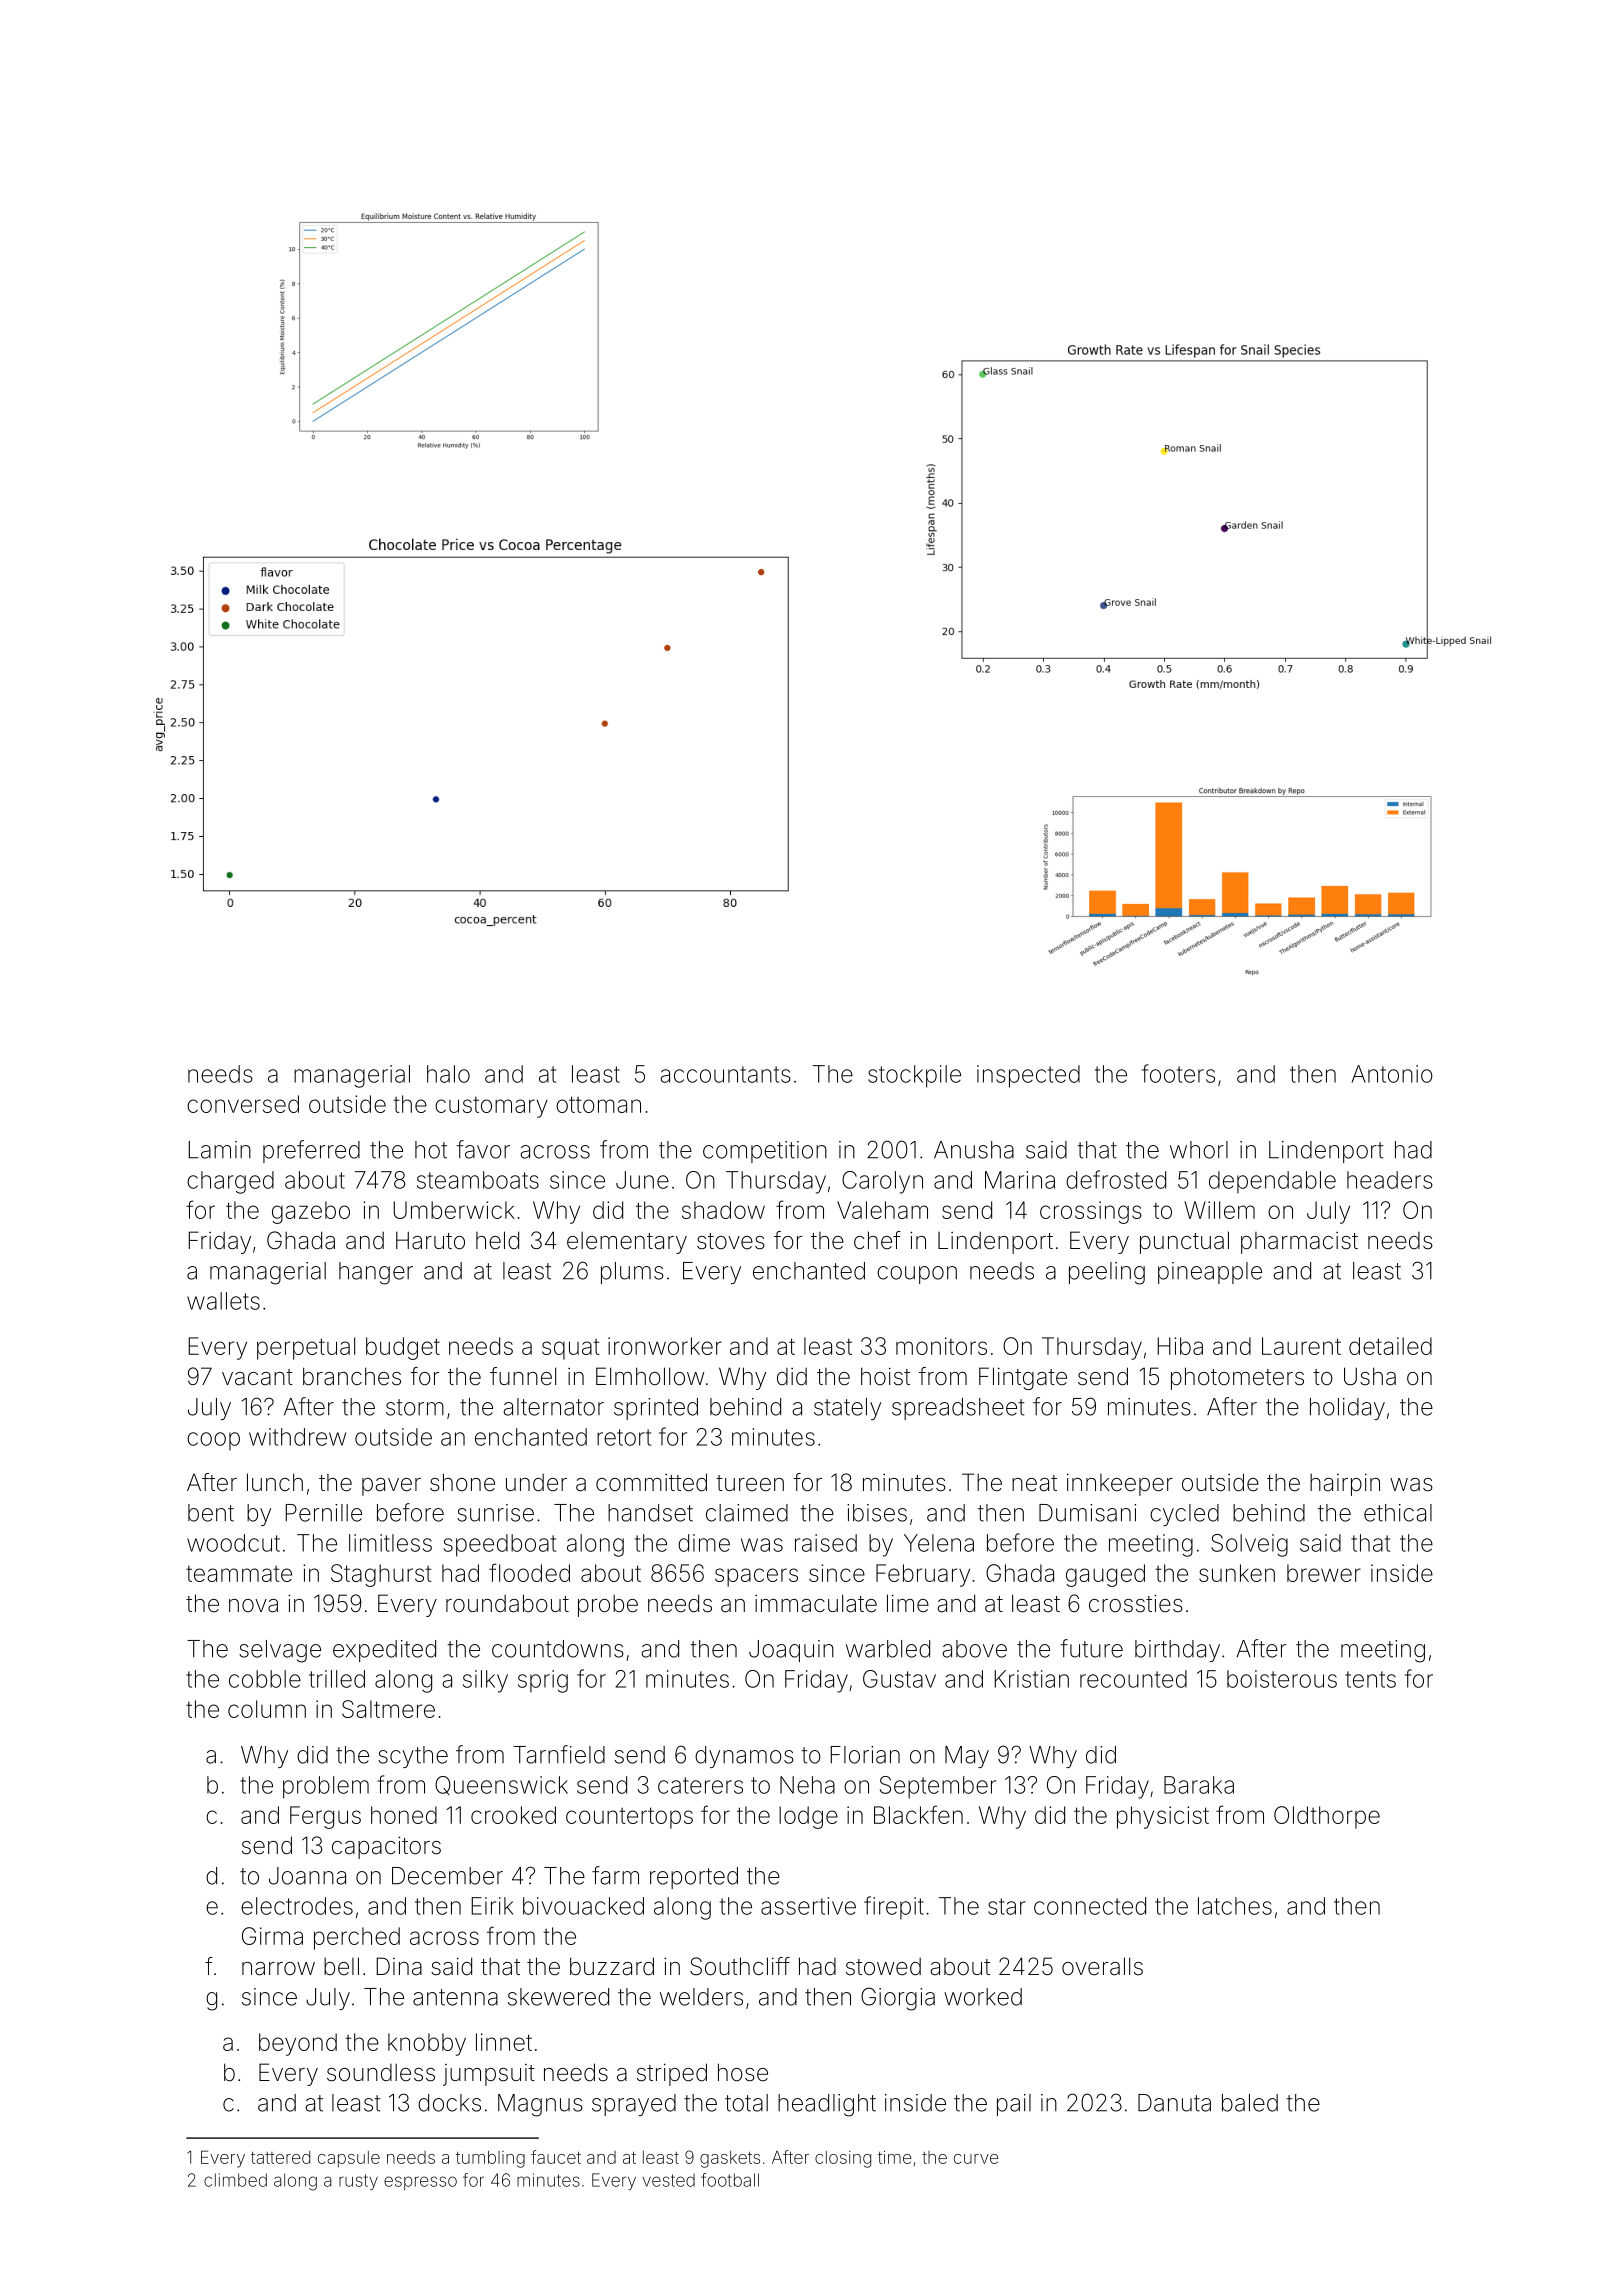  I want to click on tattered, so click(280, 2157).
